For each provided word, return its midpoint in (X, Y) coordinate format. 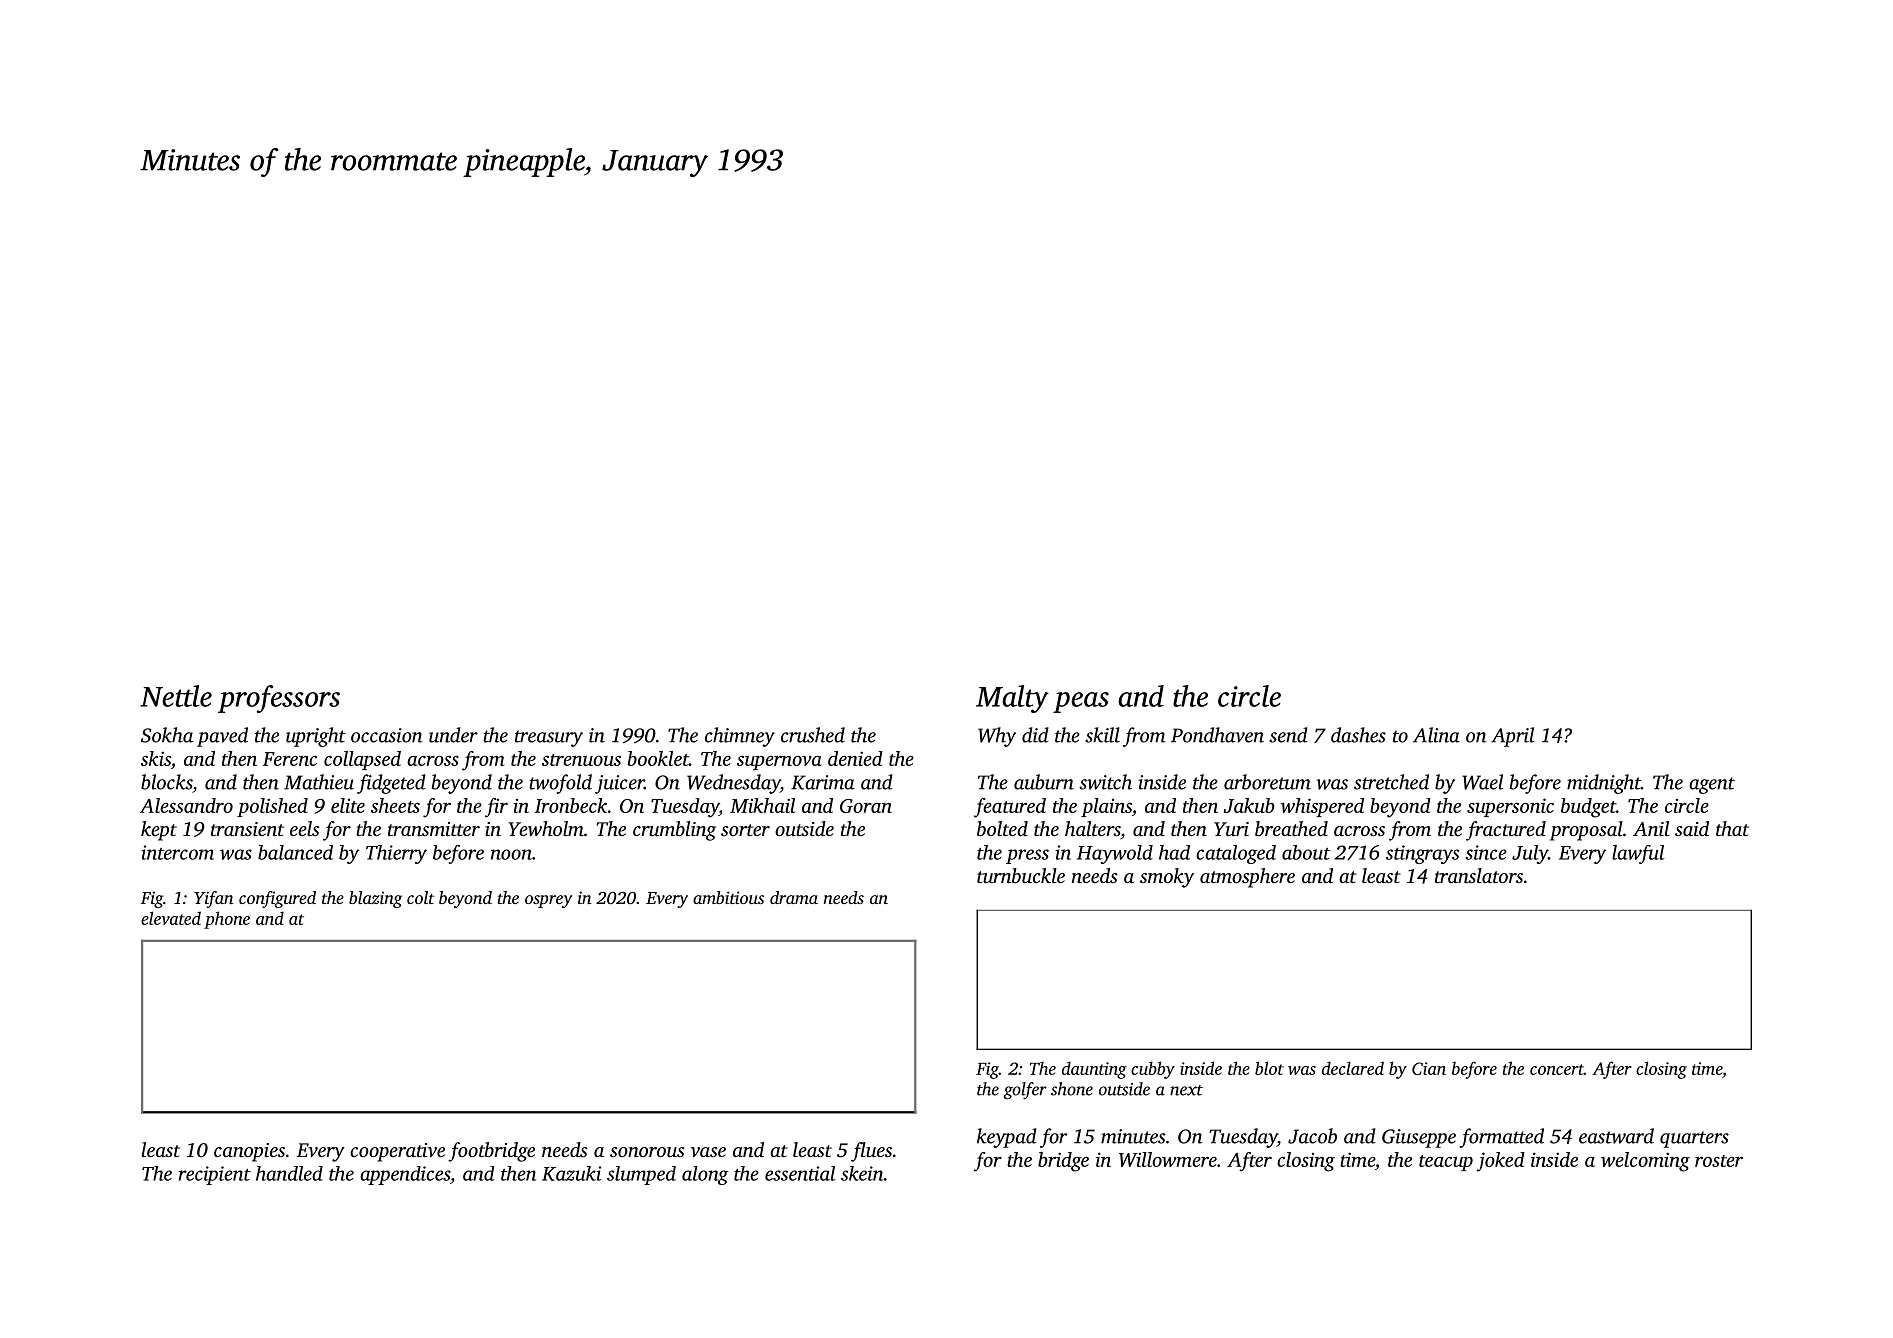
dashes (1358, 735)
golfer (1025, 1091)
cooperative (397, 1152)
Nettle (176, 696)
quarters (1694, 1139)
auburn (1044, 782)
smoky (1167, 878)
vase (708, 1152)
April (1513, 737)
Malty (1012, 699)
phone (227, 920)
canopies (249, 1152)
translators (1479, 875)
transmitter (434, 829)
